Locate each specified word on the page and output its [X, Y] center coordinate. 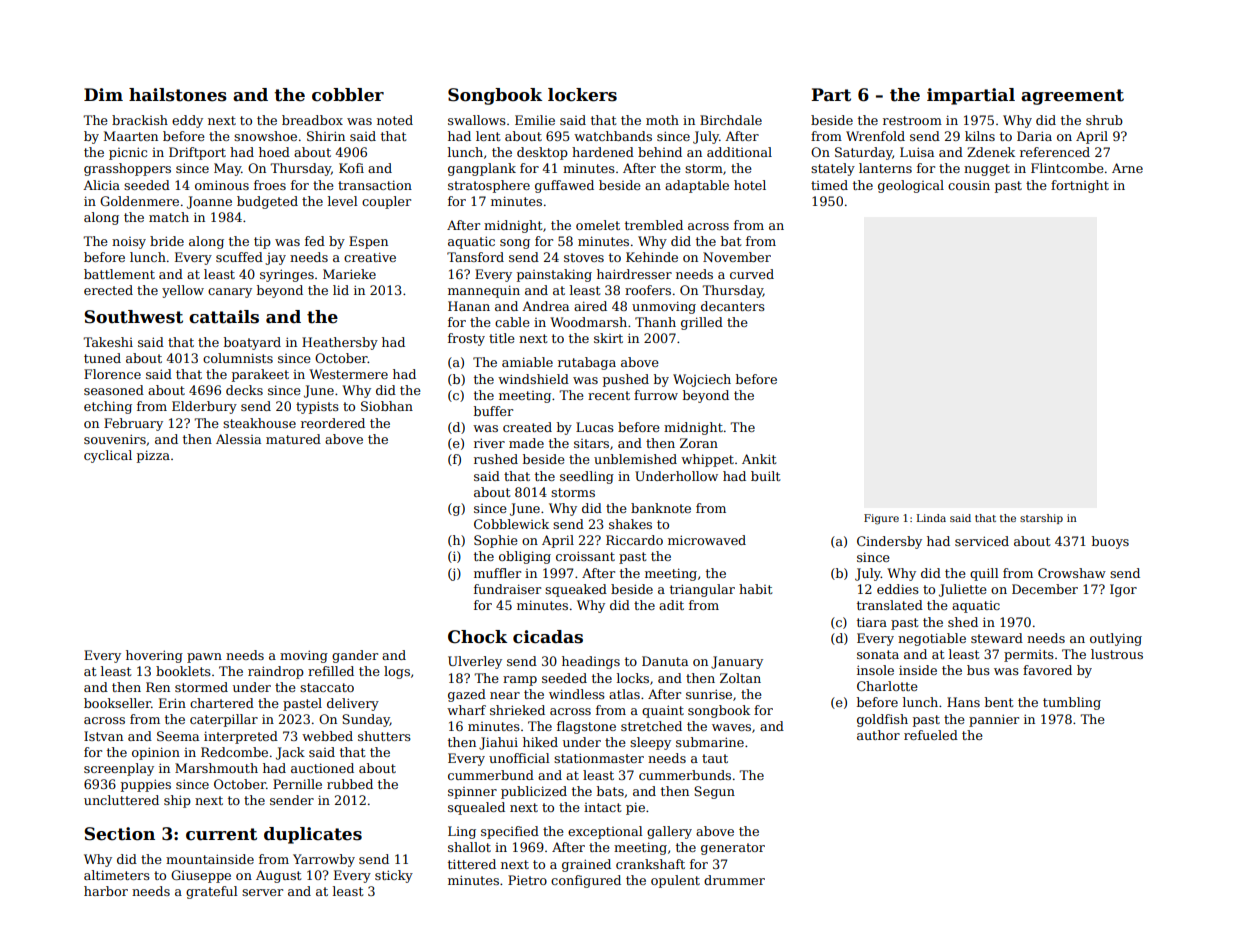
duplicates [313, 835]
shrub [1104, 120]
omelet [598, 225]
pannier [994, 720]
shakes [630, 524]
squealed [476, 808]
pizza [153, 456]
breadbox [312, 120]
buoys [1110, 542]
